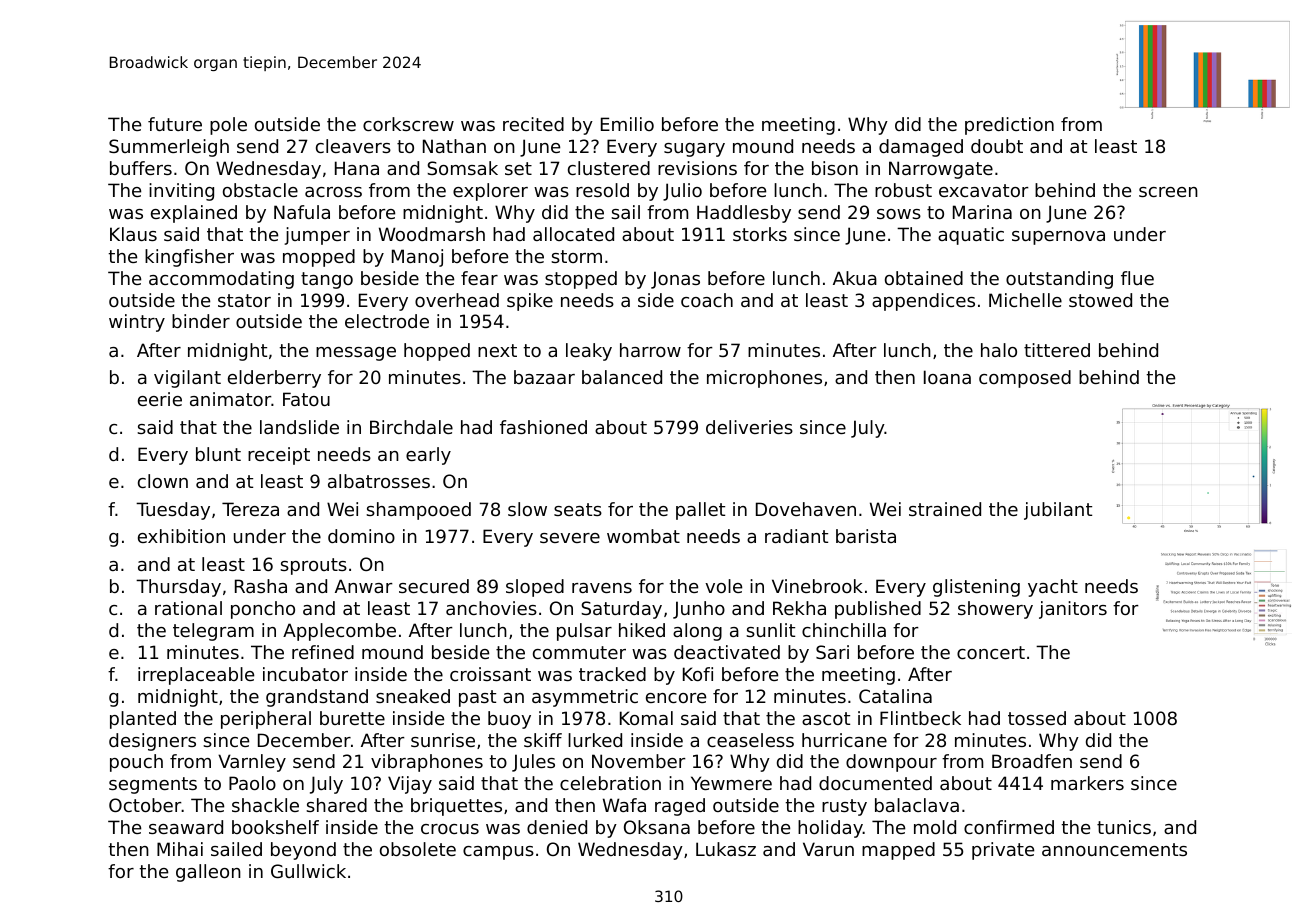  Describe the element at coordinates (1073, 610) in the screenshot. I see `janitors` at that location.
